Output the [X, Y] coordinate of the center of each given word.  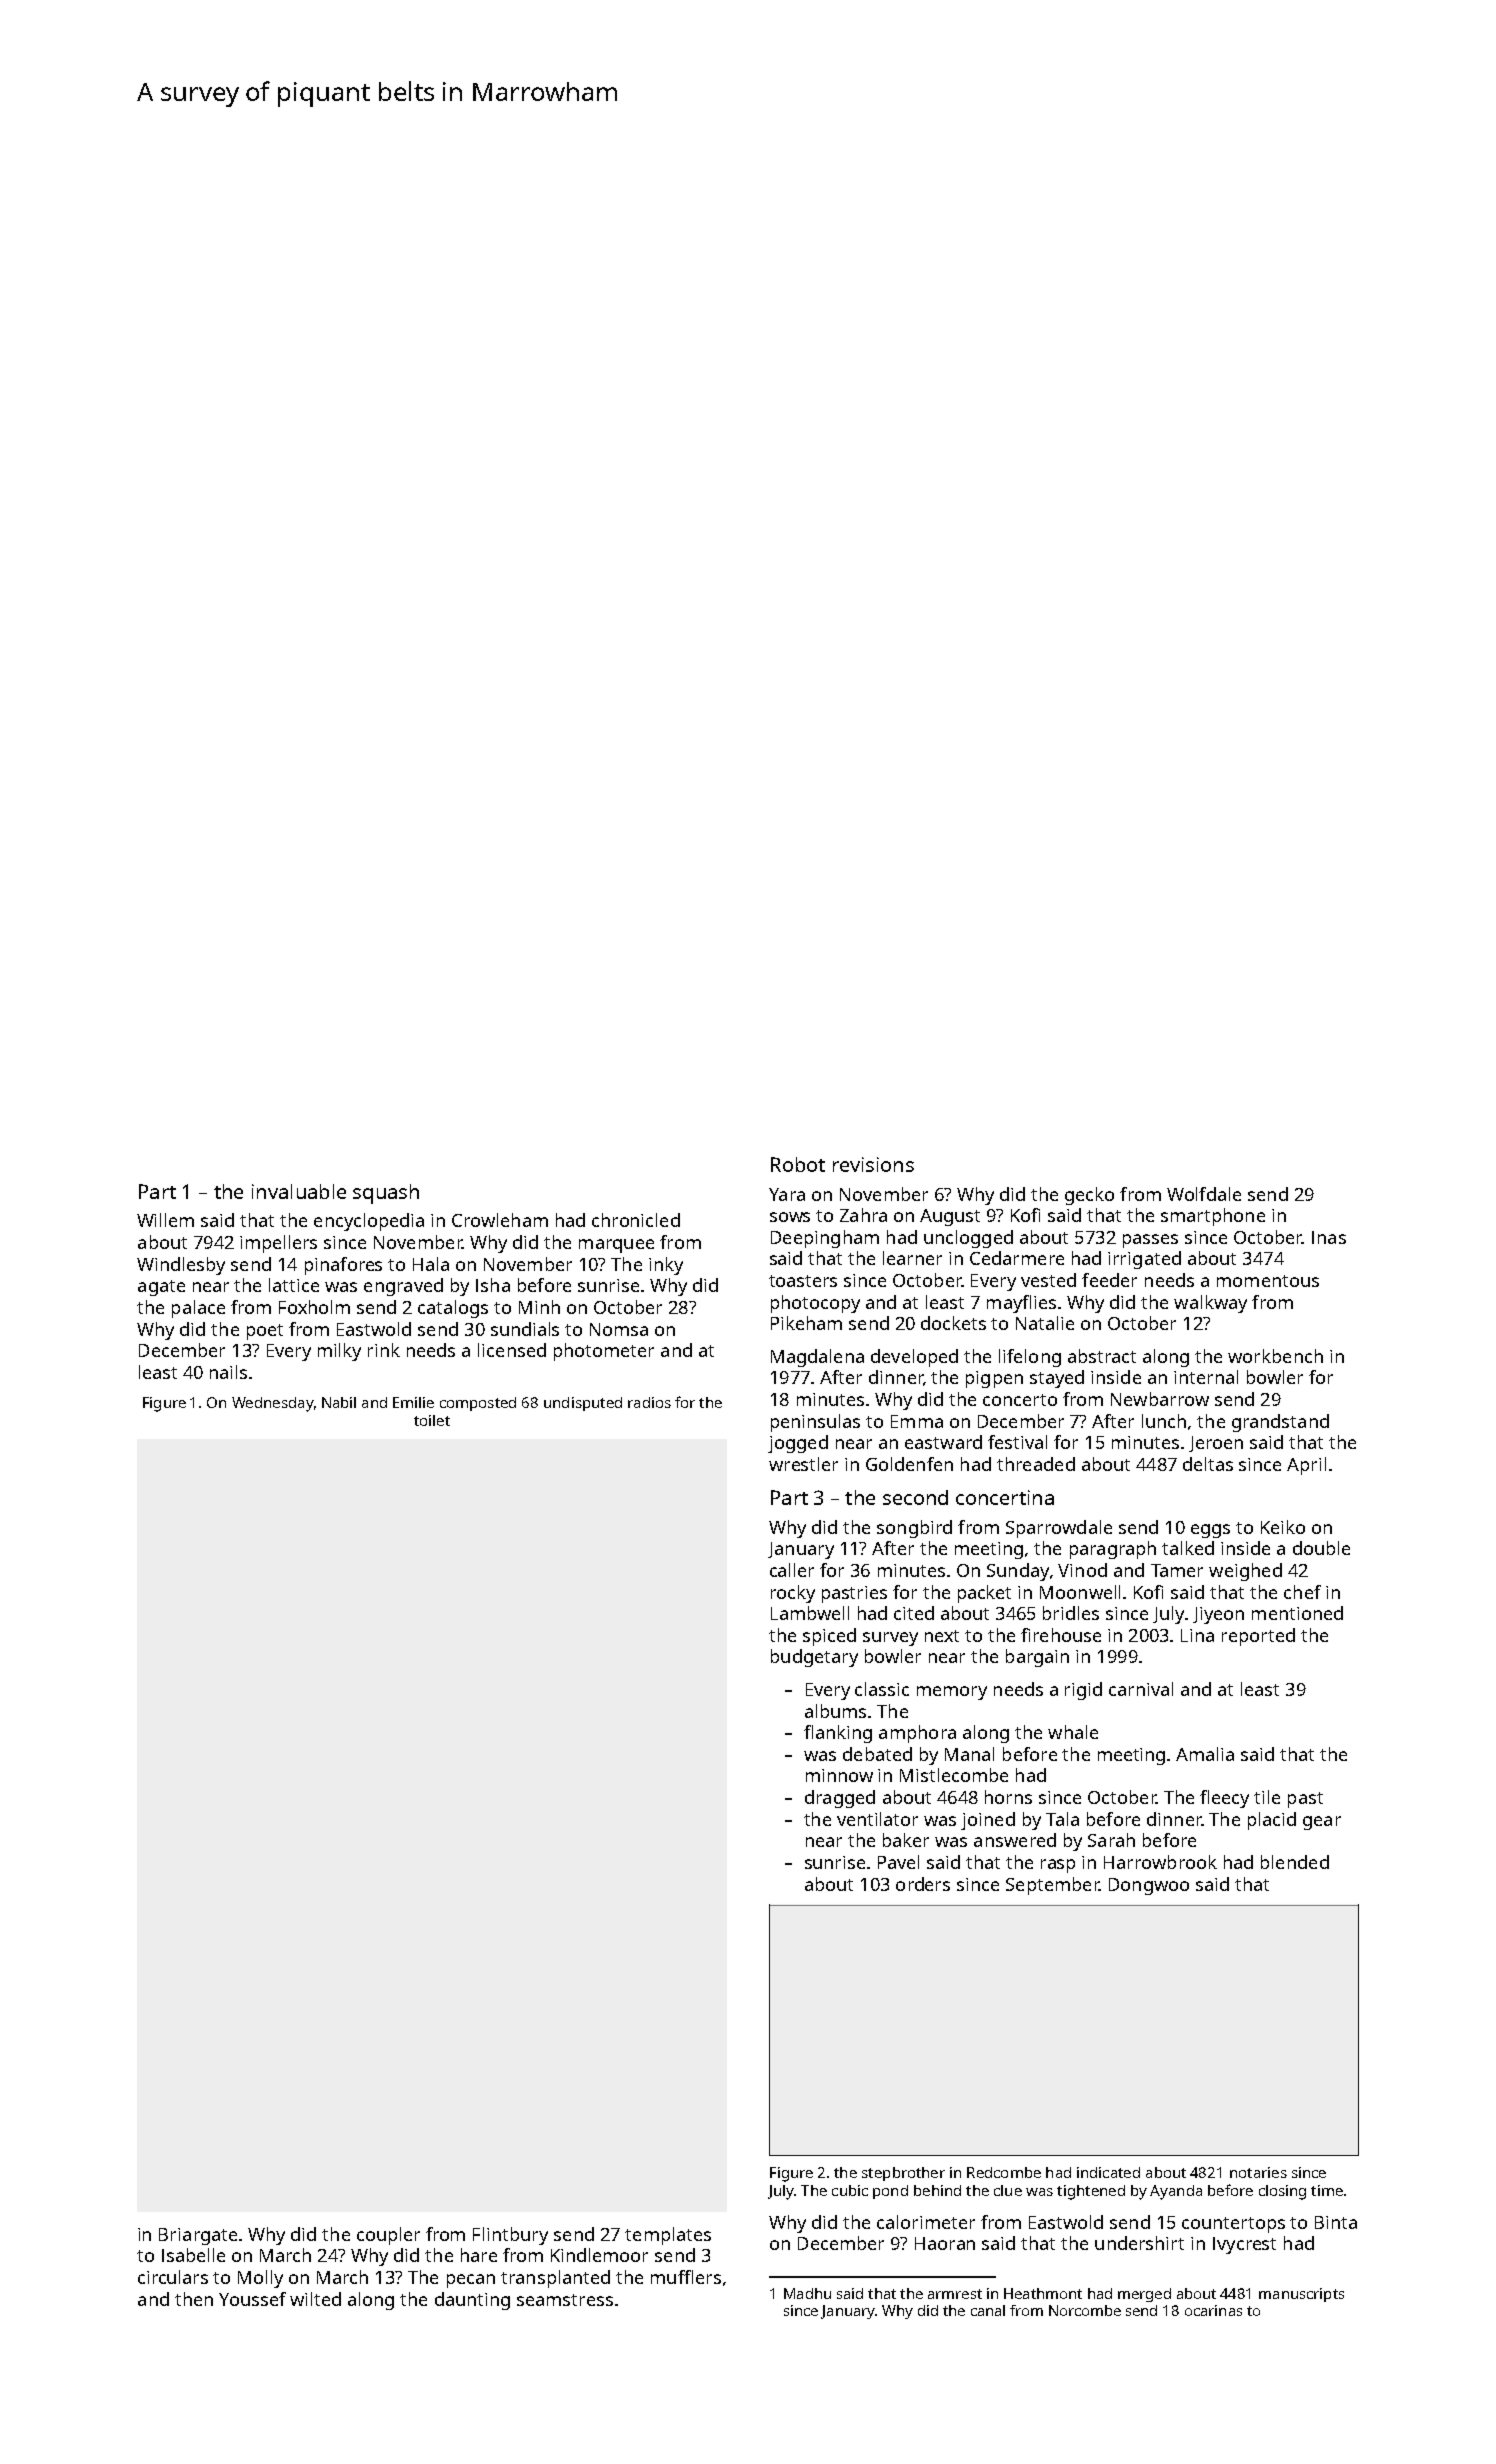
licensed [512, 1350]
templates [668, 2236]
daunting [472, 2301]
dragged [840, 1799]
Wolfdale [1204, 1194]
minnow [839, 1775]
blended [1295, 1862]
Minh [539, 1307]
